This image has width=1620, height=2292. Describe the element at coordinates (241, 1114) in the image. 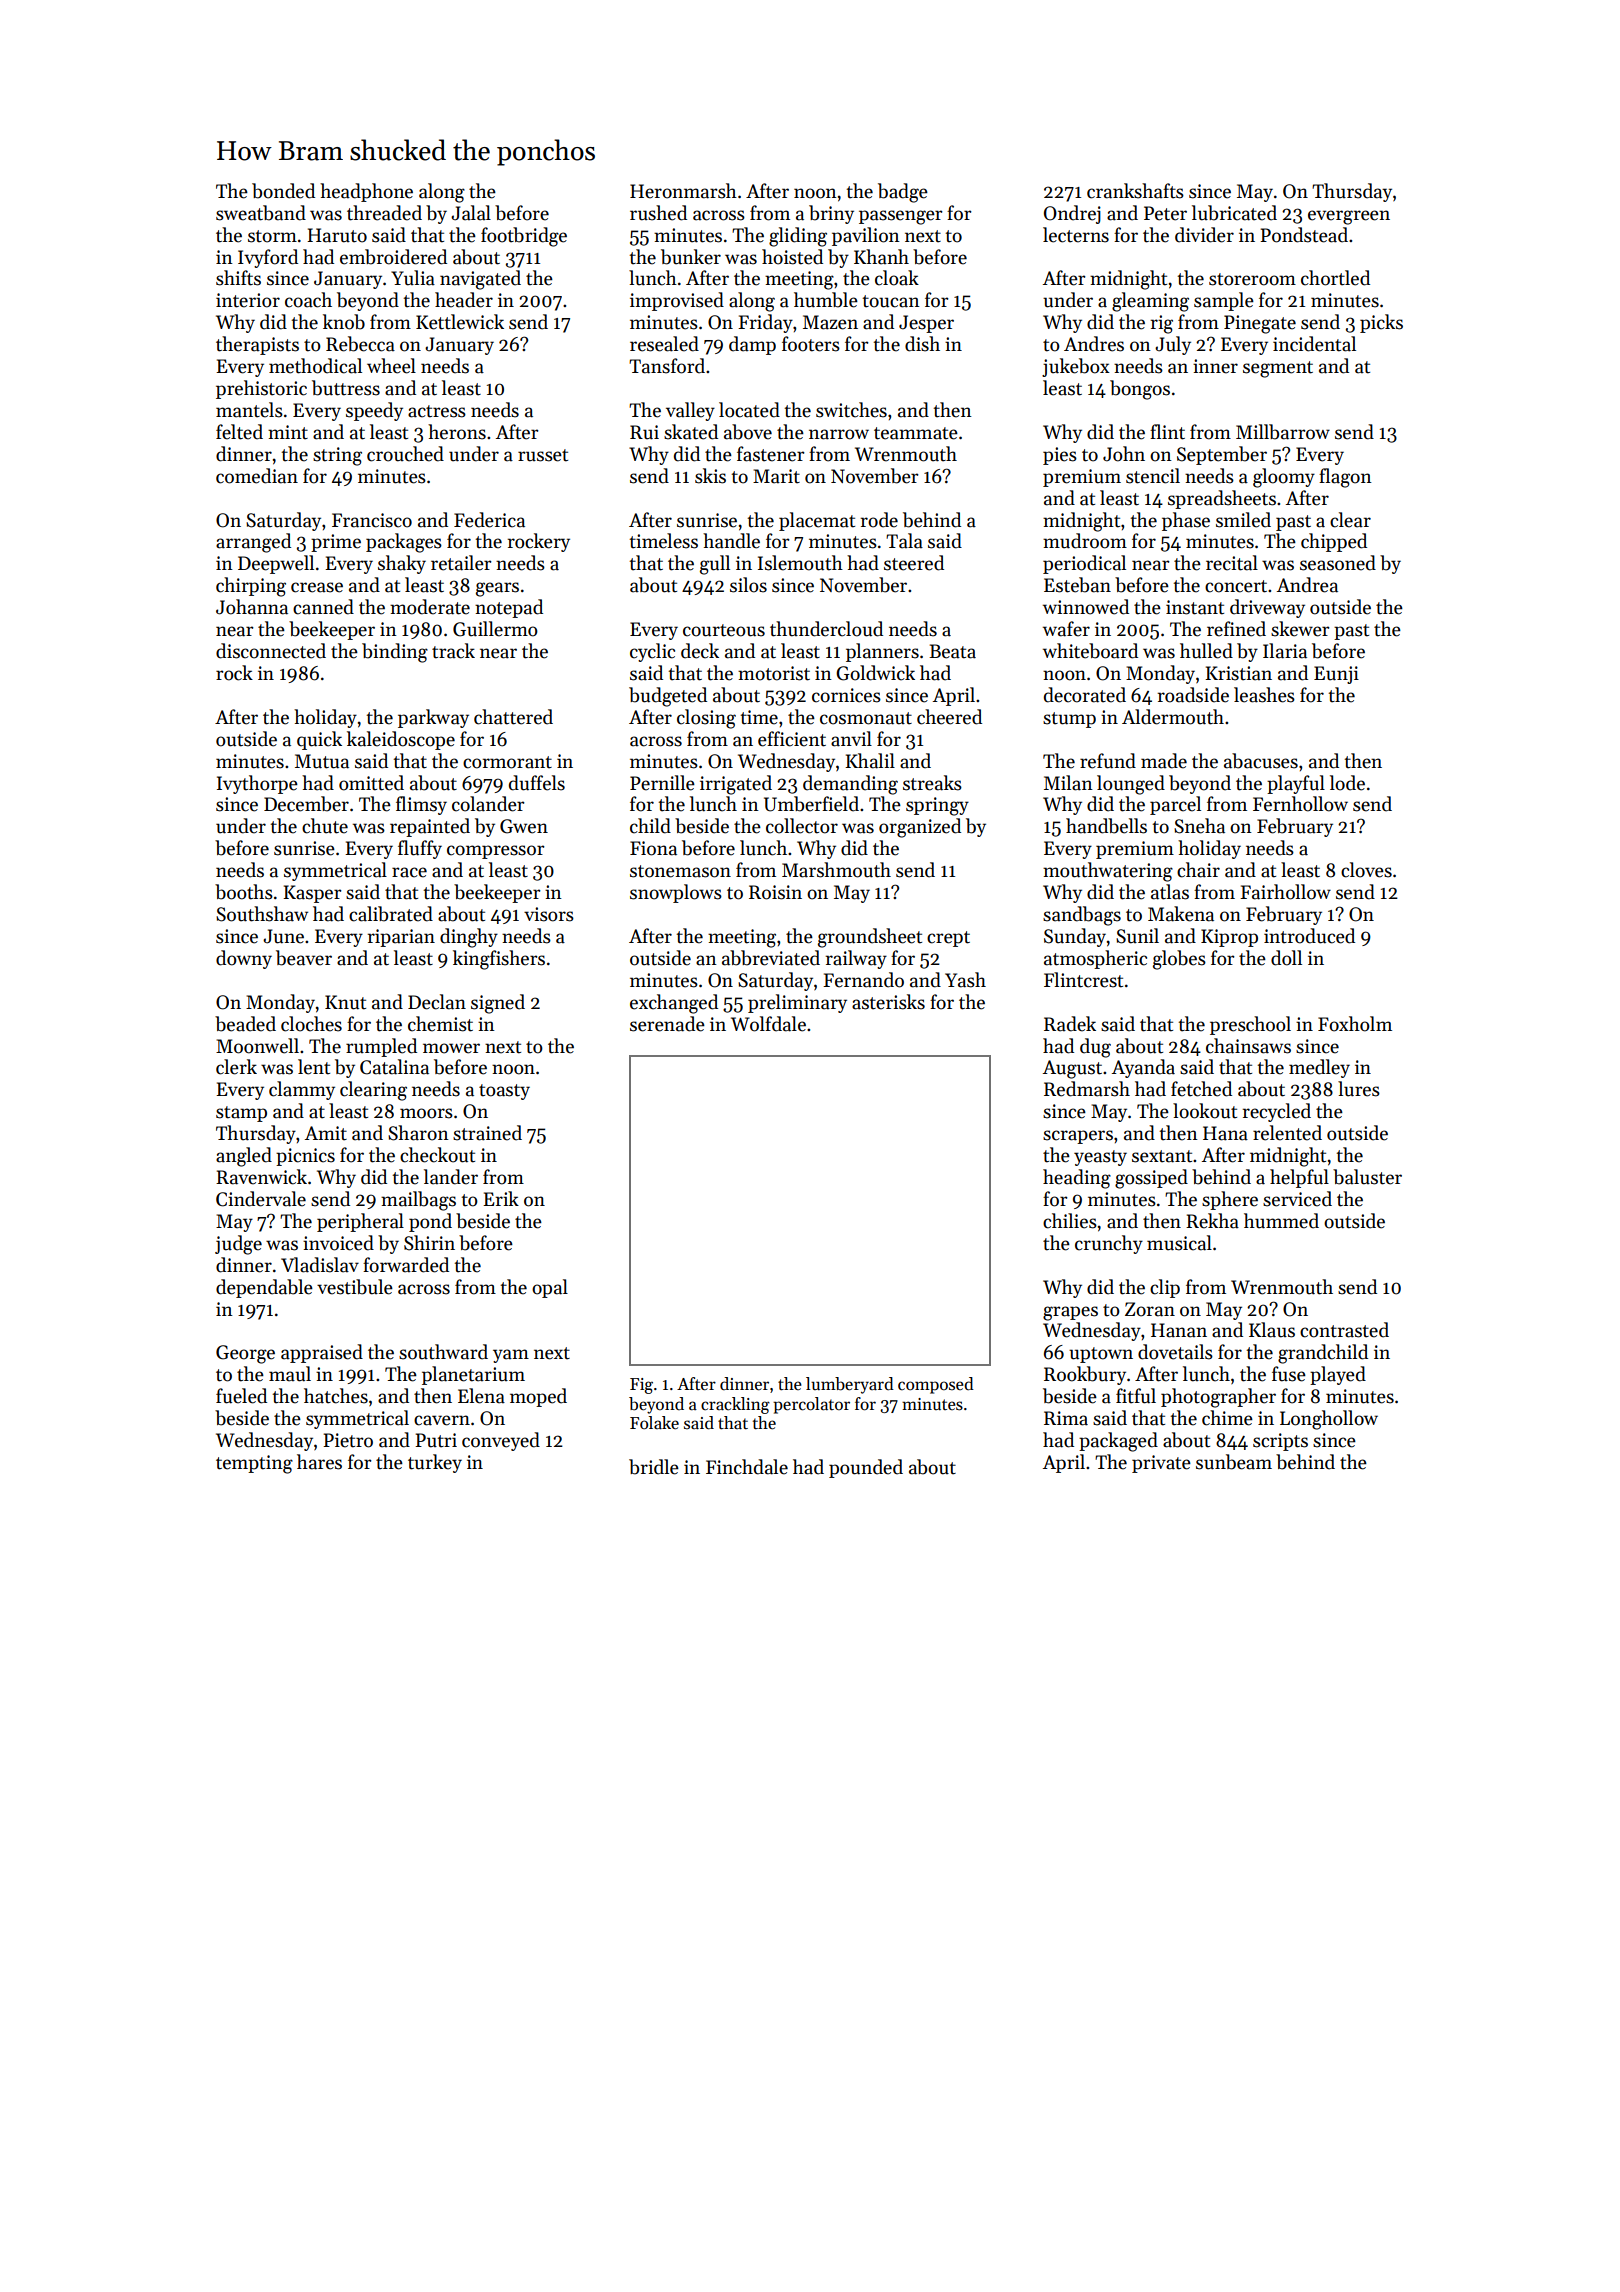

I see `stamp` at that location.
